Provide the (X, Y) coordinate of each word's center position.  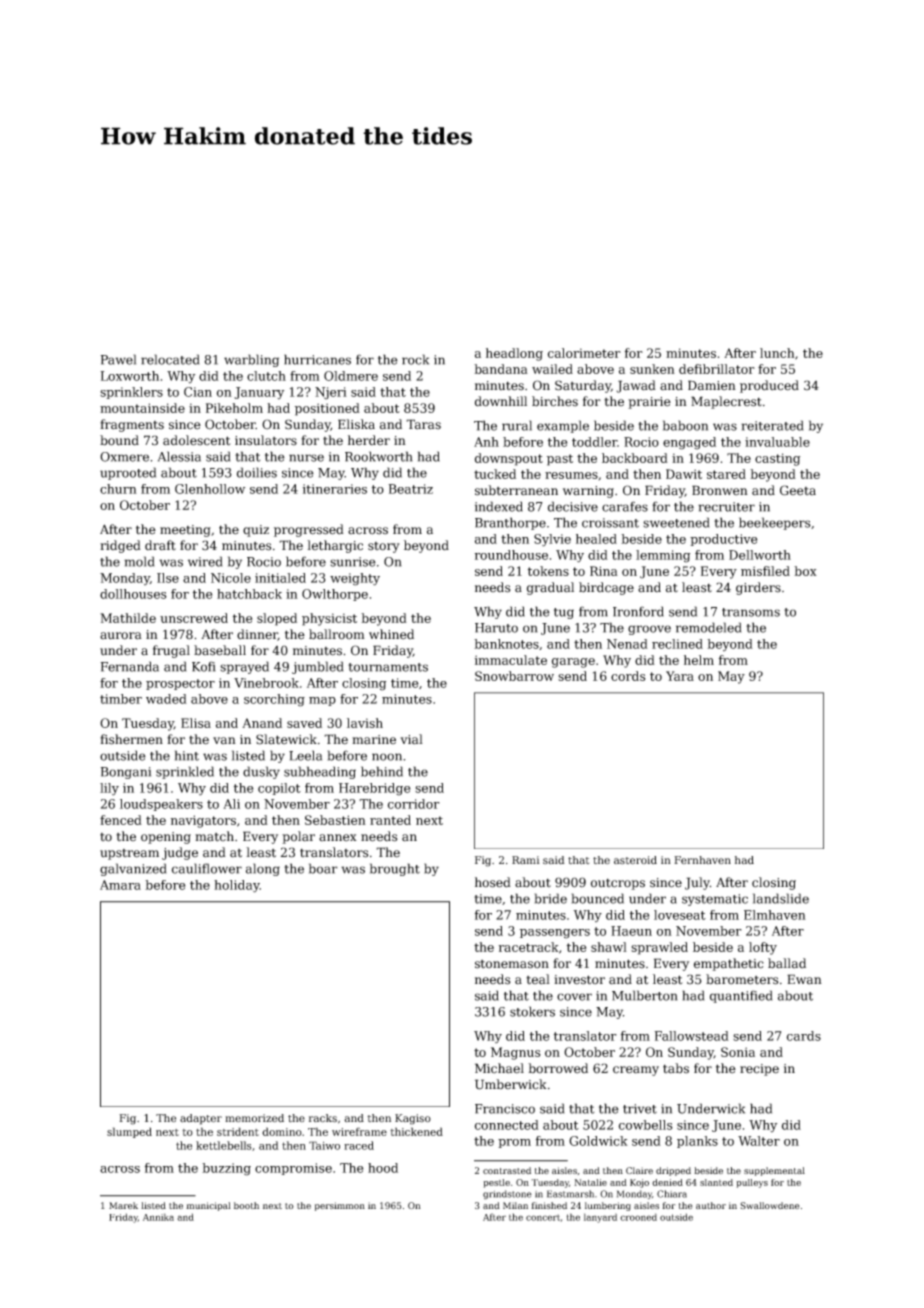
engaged (689, 443)
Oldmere (351, 376)
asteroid (635, 860)
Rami (526, 860)
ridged (120, 546)
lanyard (600, 1218)
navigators (203, 821)
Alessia (179, 456)
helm (699, 660)
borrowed (558, 1068)
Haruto (496, 628)
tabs (676, 1068)
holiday (237, 886)
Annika (158, 1217)
